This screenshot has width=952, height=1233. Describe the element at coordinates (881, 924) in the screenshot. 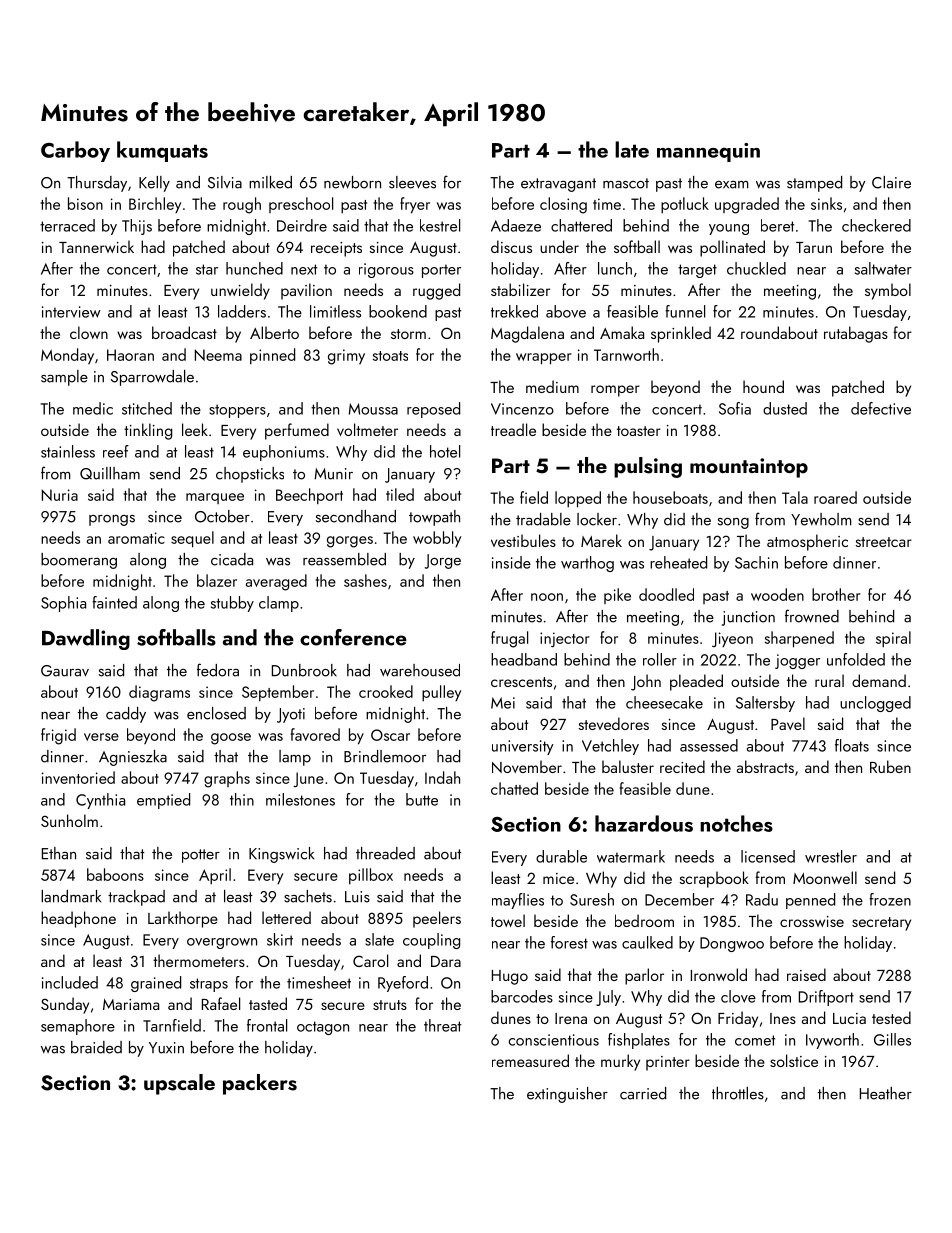

I see `secretary` at that location.
